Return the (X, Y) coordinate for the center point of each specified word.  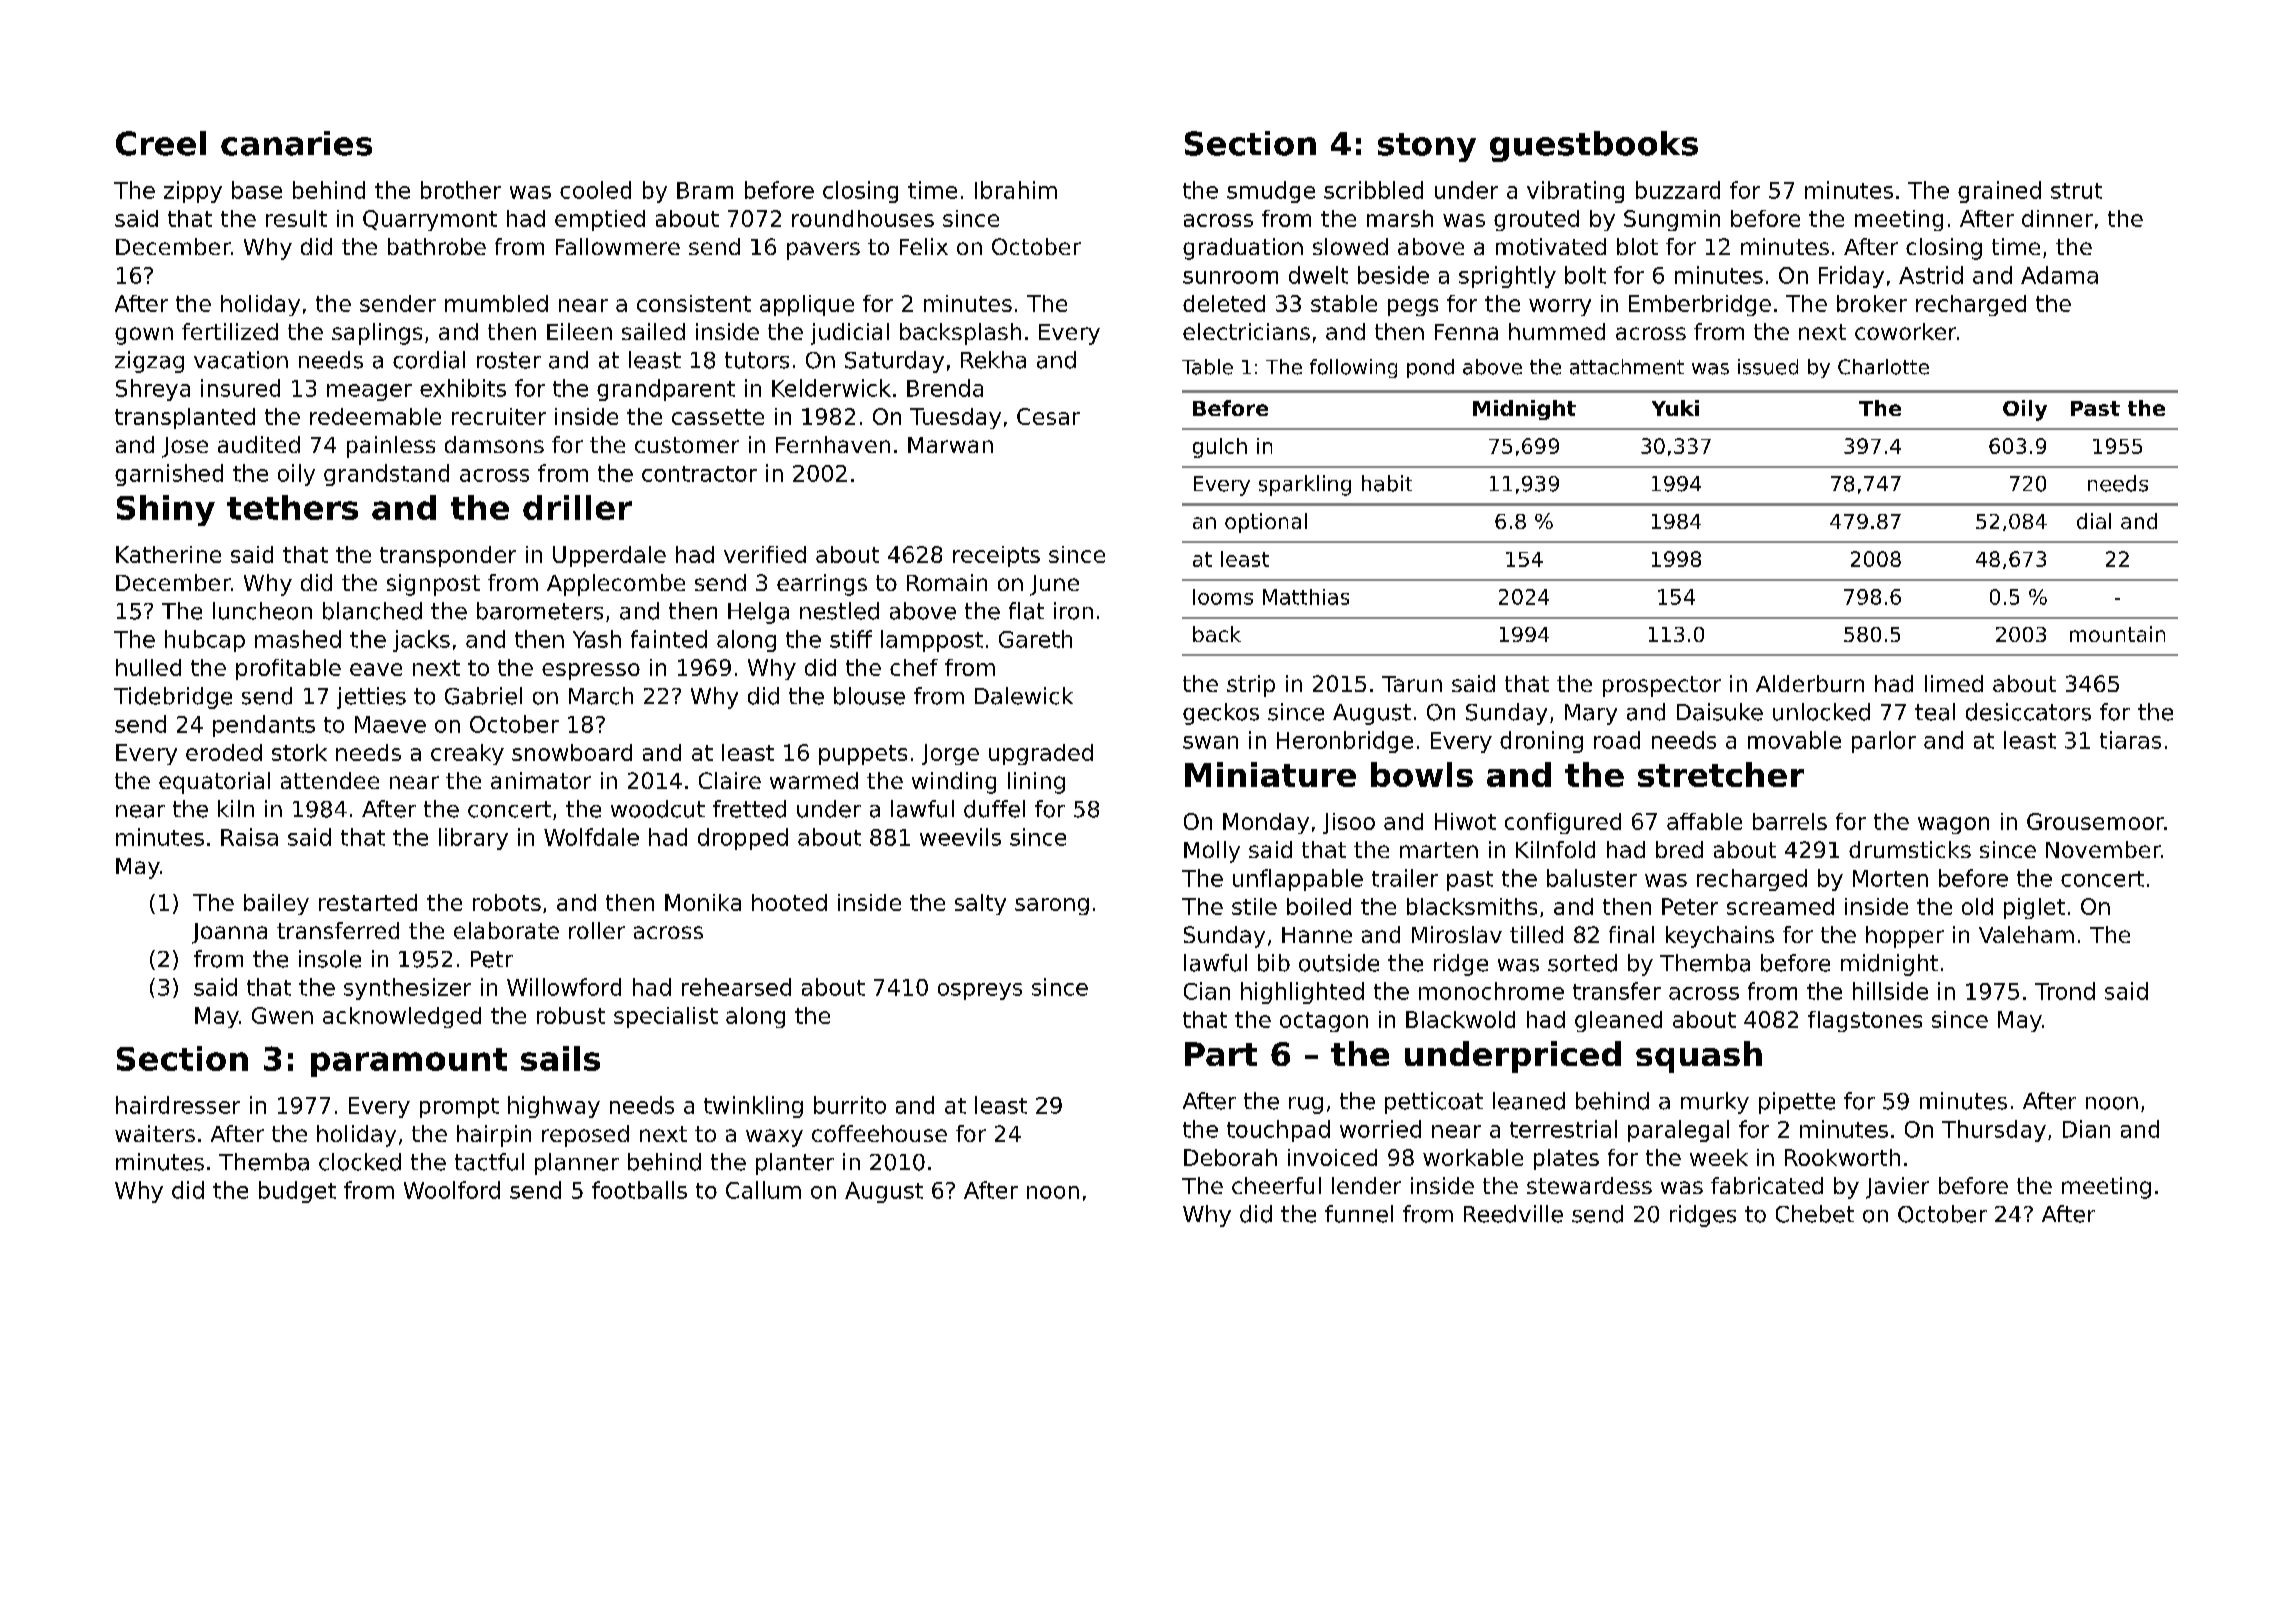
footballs (639, 1190)
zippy (193, 192)
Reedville (1513, 1214)
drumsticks (1910, 849)
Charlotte (1883, 367)
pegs (1413, 307)
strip (1251, 686)
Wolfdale (591, 837)
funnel (1359, 1214)
